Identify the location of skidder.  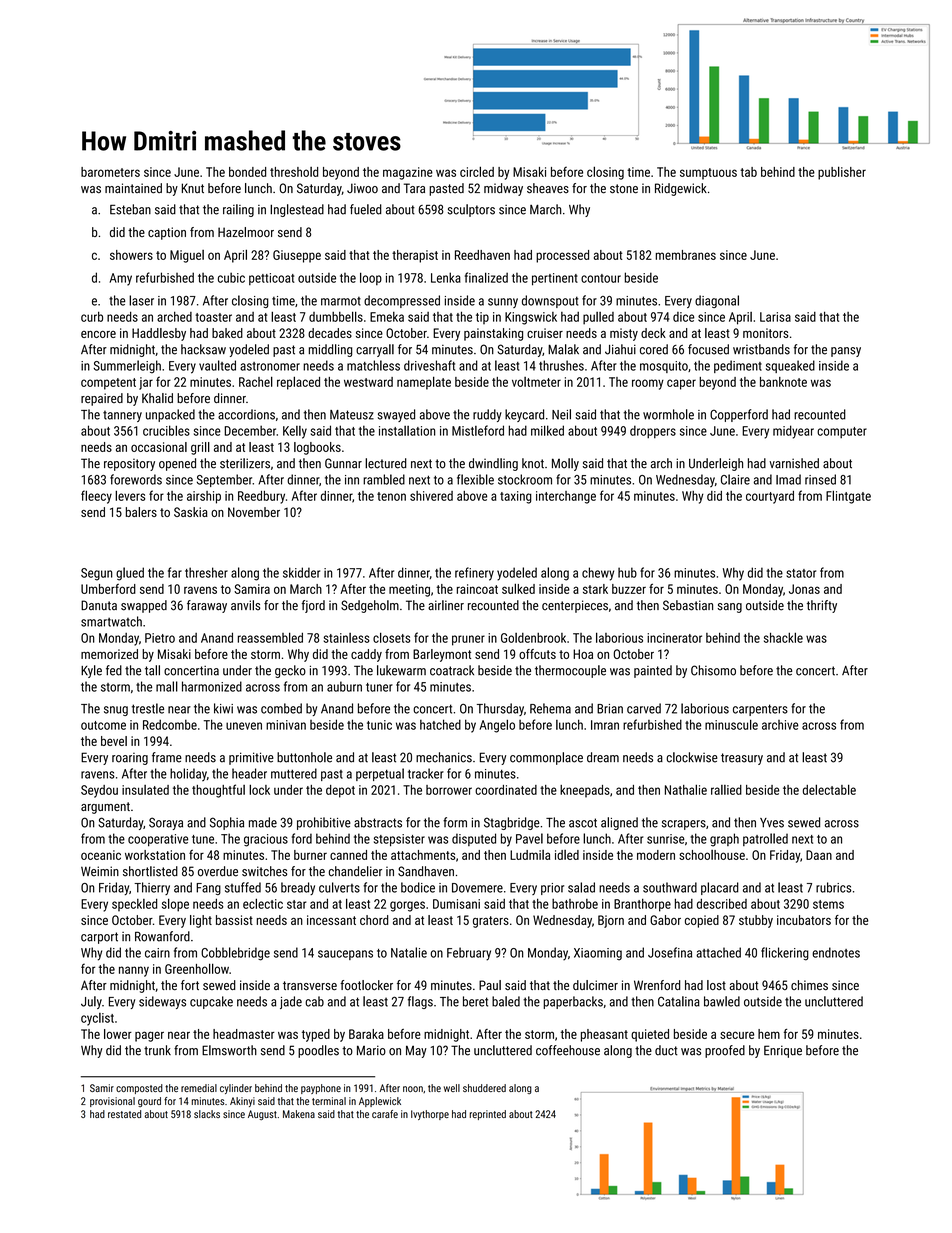
(301, 572).
